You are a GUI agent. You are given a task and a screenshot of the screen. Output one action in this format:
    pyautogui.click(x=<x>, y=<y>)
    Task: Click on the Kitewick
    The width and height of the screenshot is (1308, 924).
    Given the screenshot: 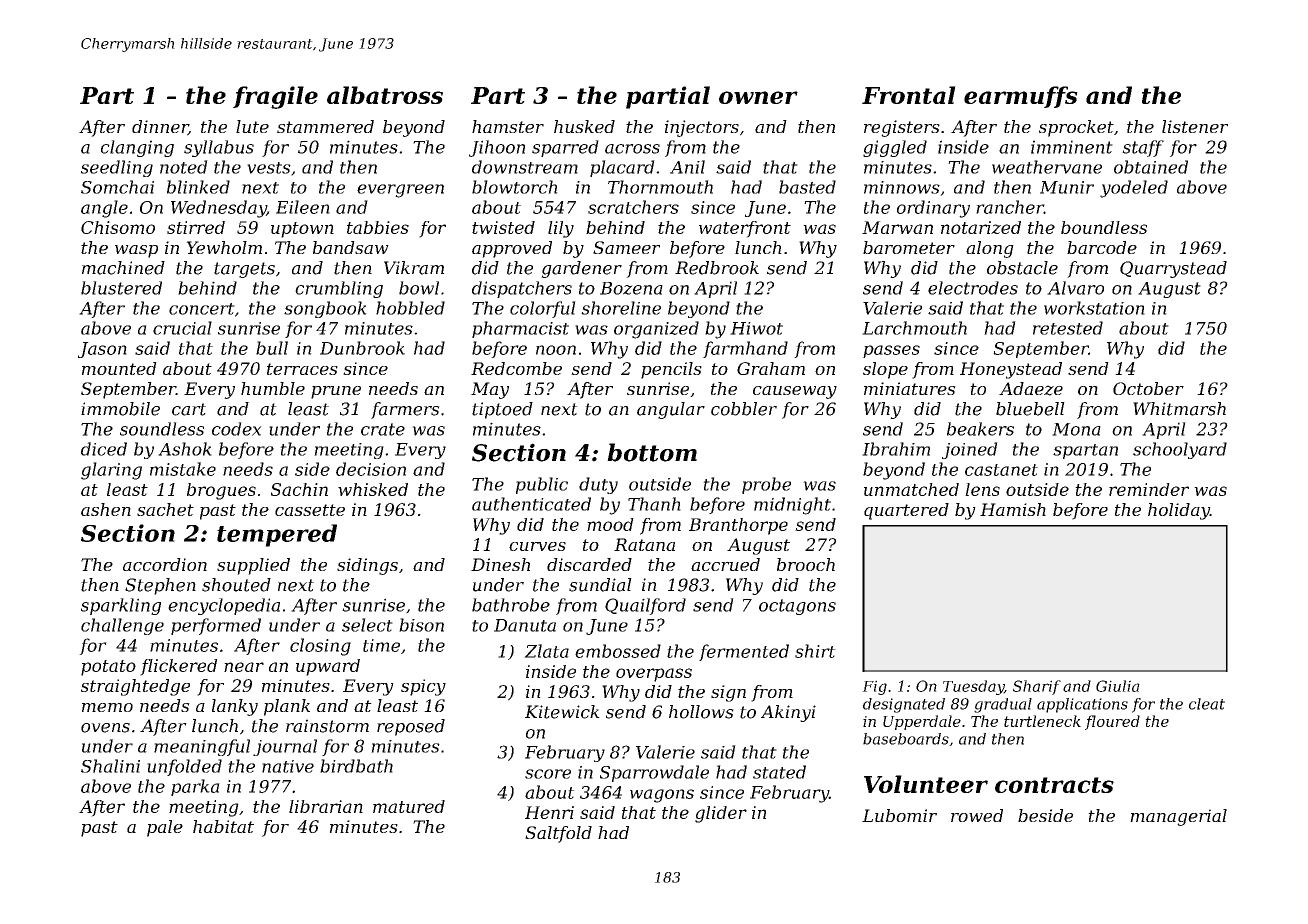 What is the action you would take?
    pyautogui.click(x=562, y=712)
